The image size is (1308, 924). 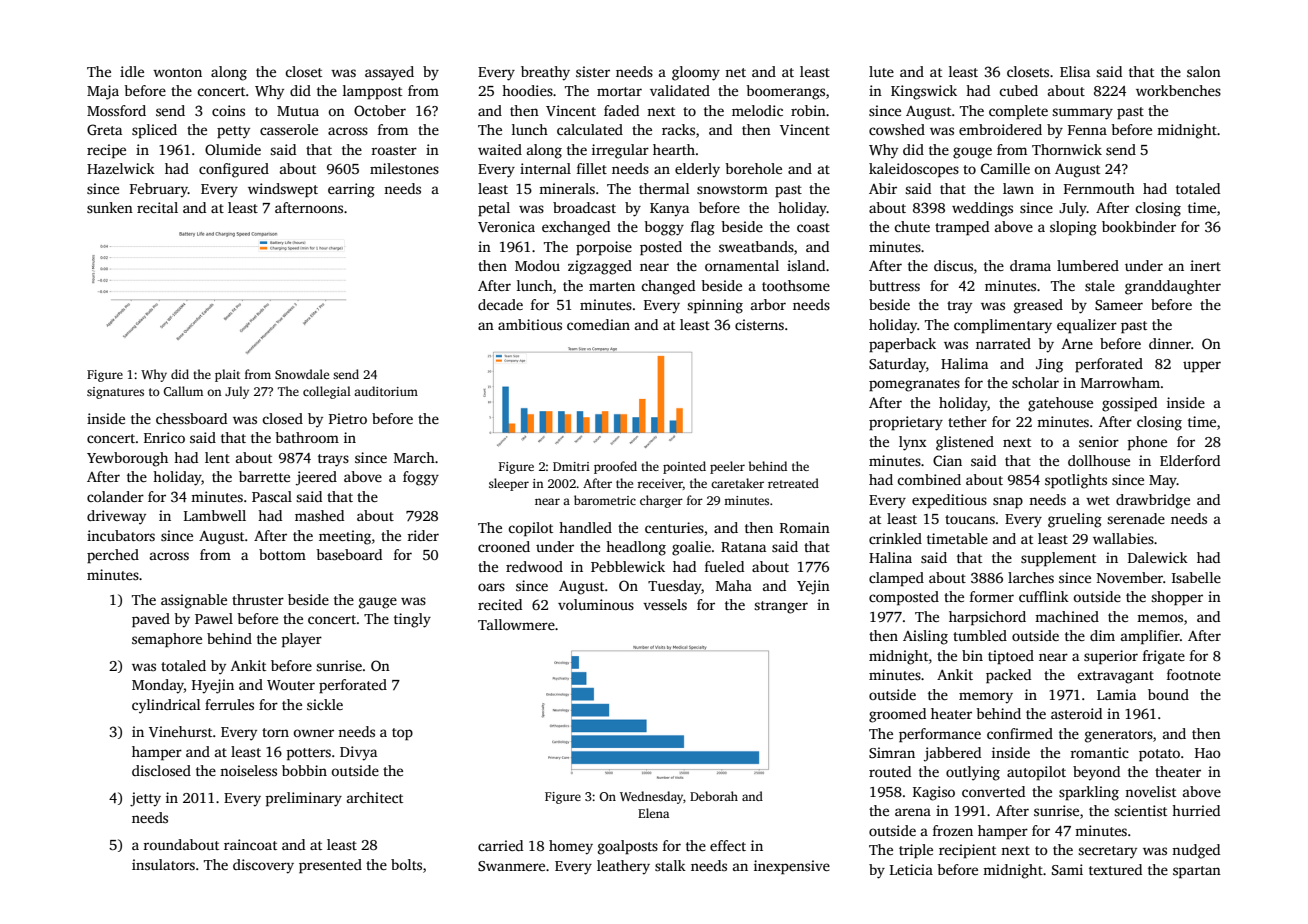 What do you see at coordinates (714, 796) in the page?
I see `Deborah` at bounding box center [714, 796].
